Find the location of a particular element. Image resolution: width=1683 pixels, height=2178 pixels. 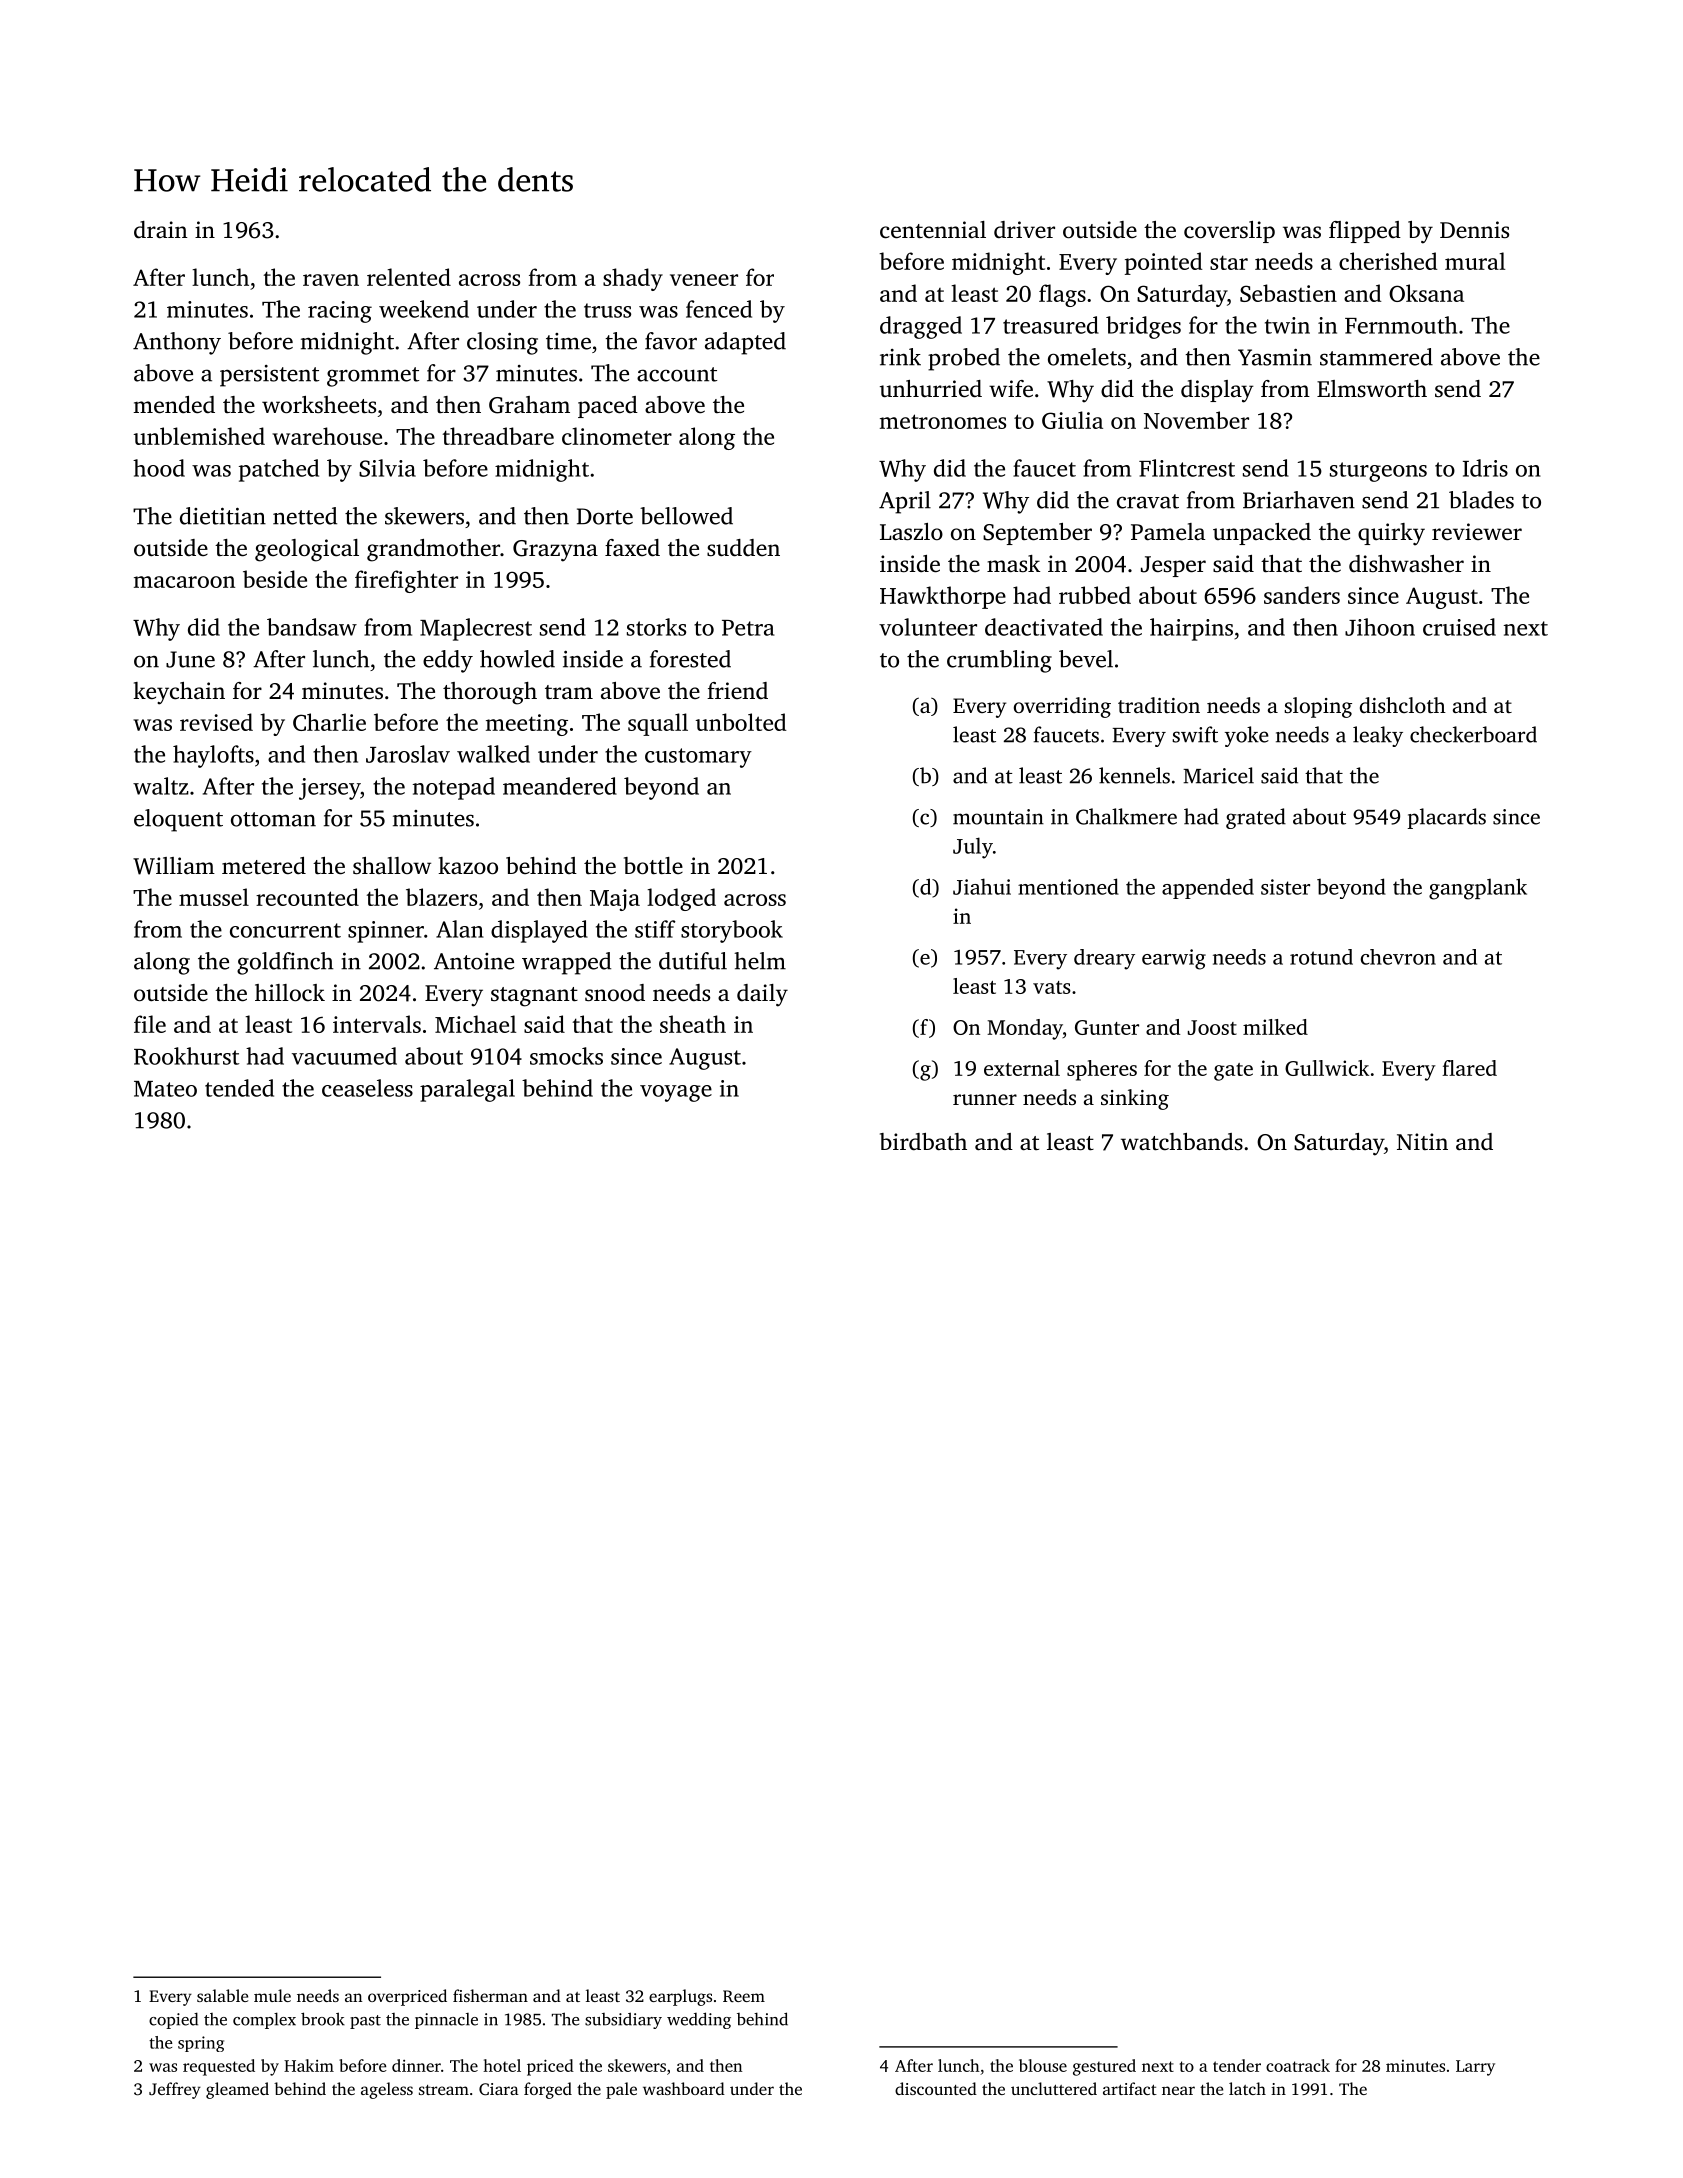

Jeffrey is located at coordinates (175, 2090).
